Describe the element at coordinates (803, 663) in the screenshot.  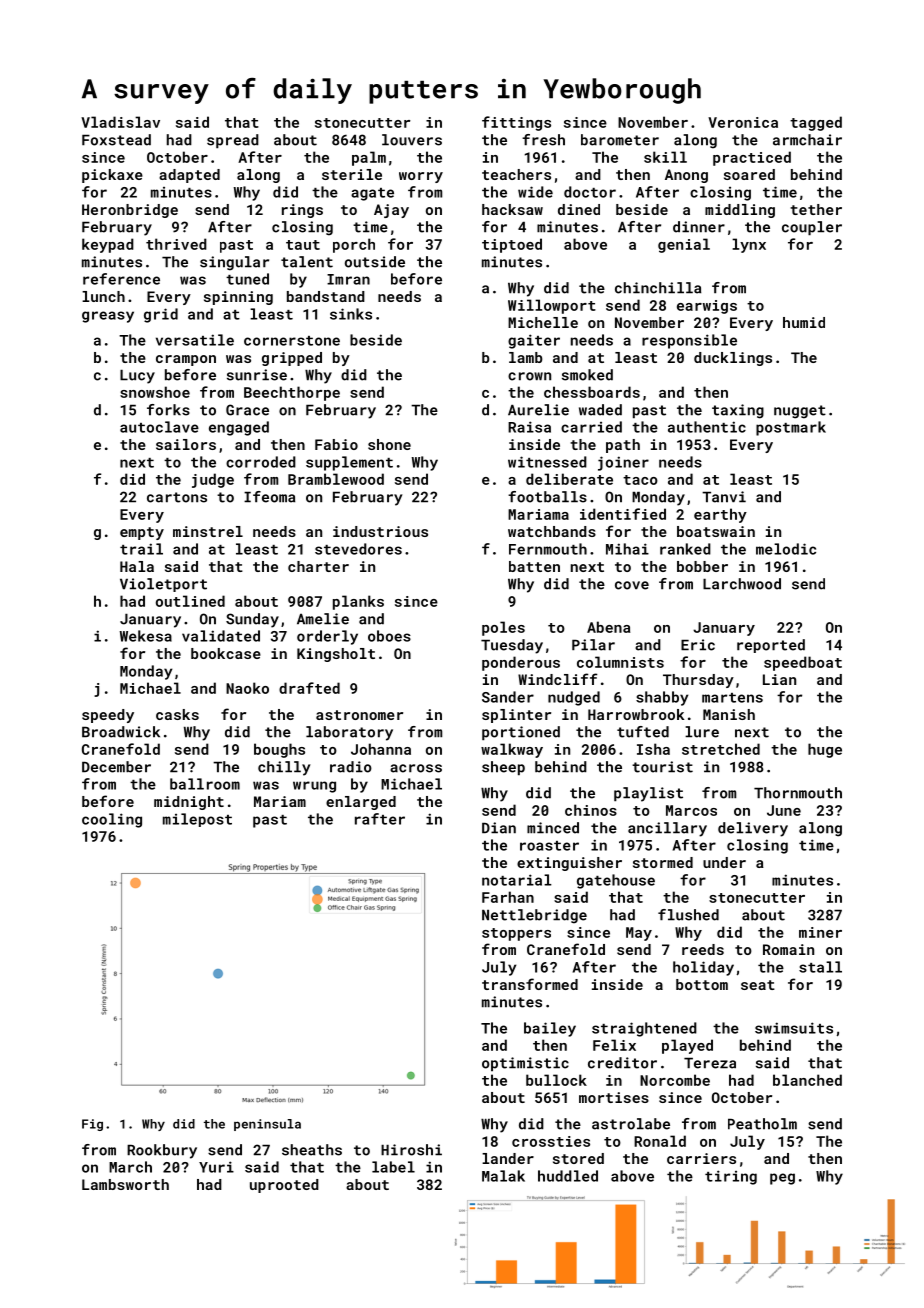
I see `speedboat` at that location.
